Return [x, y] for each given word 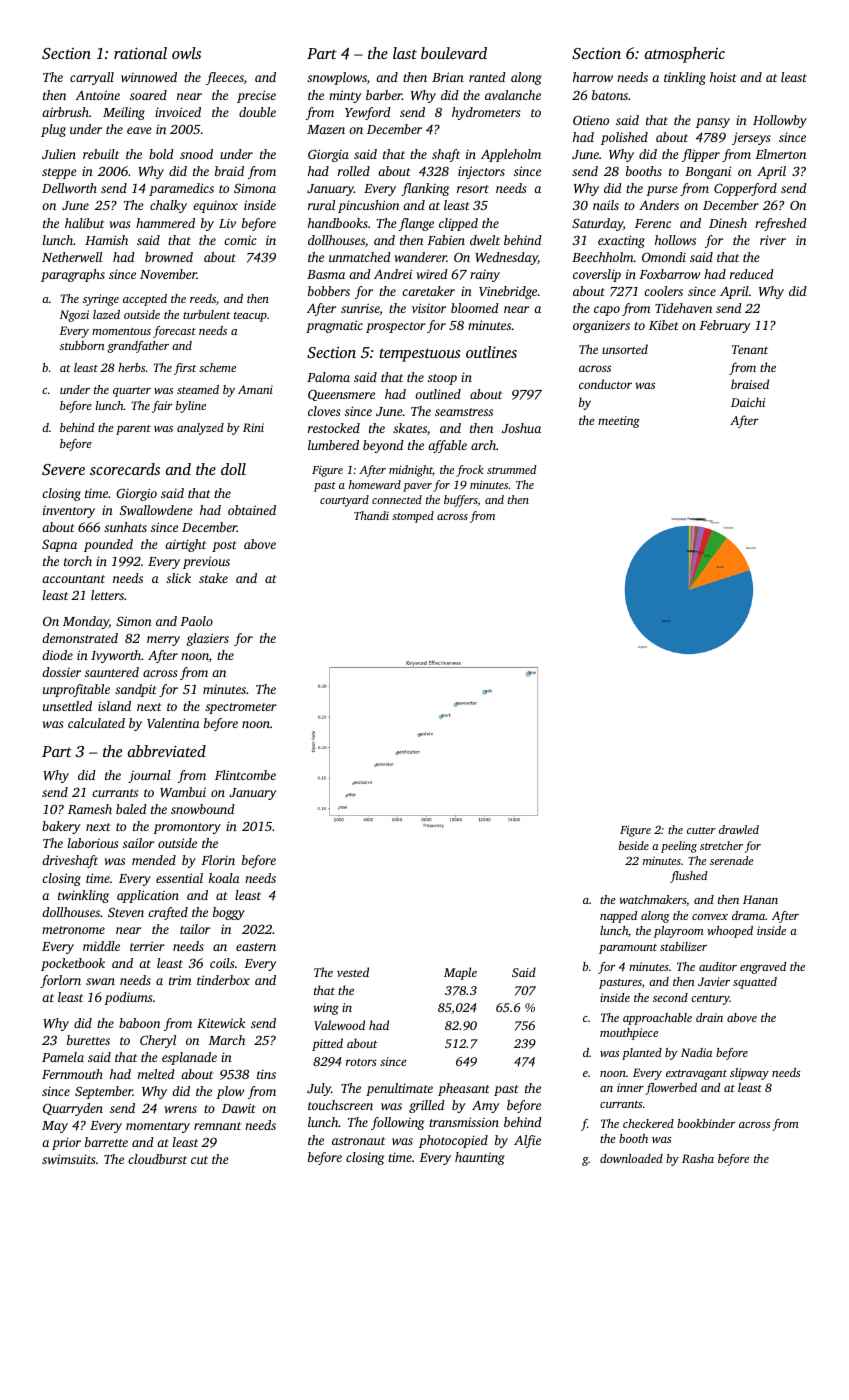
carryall [92, 78]
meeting [619, 422]
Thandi [371, 515]
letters [107, 595]
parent [133, 430]
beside [634, 845]
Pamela [63, 1057]
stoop [442, 379]
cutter [701, 830]
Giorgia [328, 155]
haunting [480, 1158]
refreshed [781, 224]
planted [642, 1054]
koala [224, 878]
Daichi [748, 402]
